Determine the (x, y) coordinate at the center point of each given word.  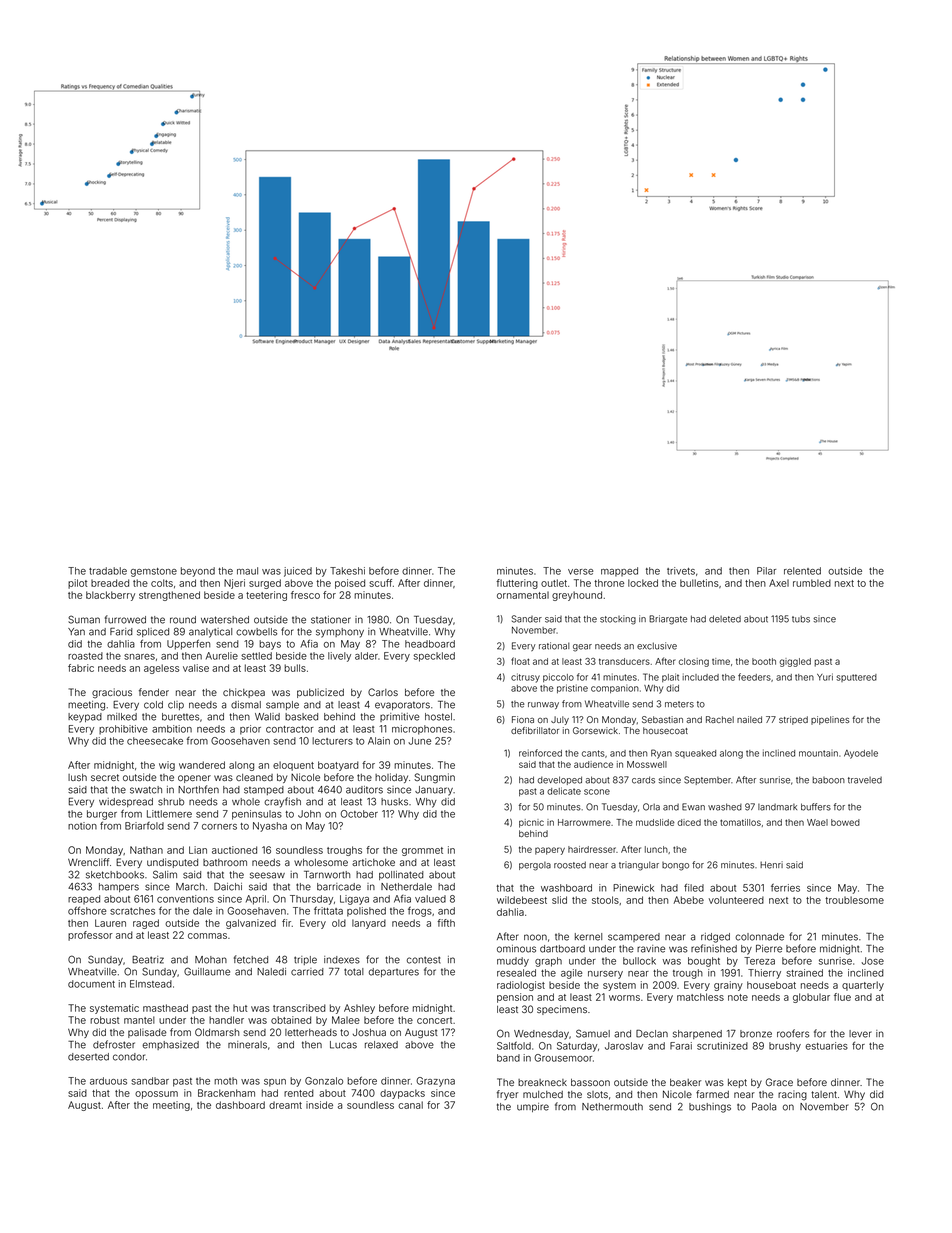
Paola (764, 1107)
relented (802, 571)
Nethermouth (612, 1107)
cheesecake (155, 741)
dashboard (240, 1105)
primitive (399, 717)
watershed (225, 620)
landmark (777, 807)
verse (580, 572)
